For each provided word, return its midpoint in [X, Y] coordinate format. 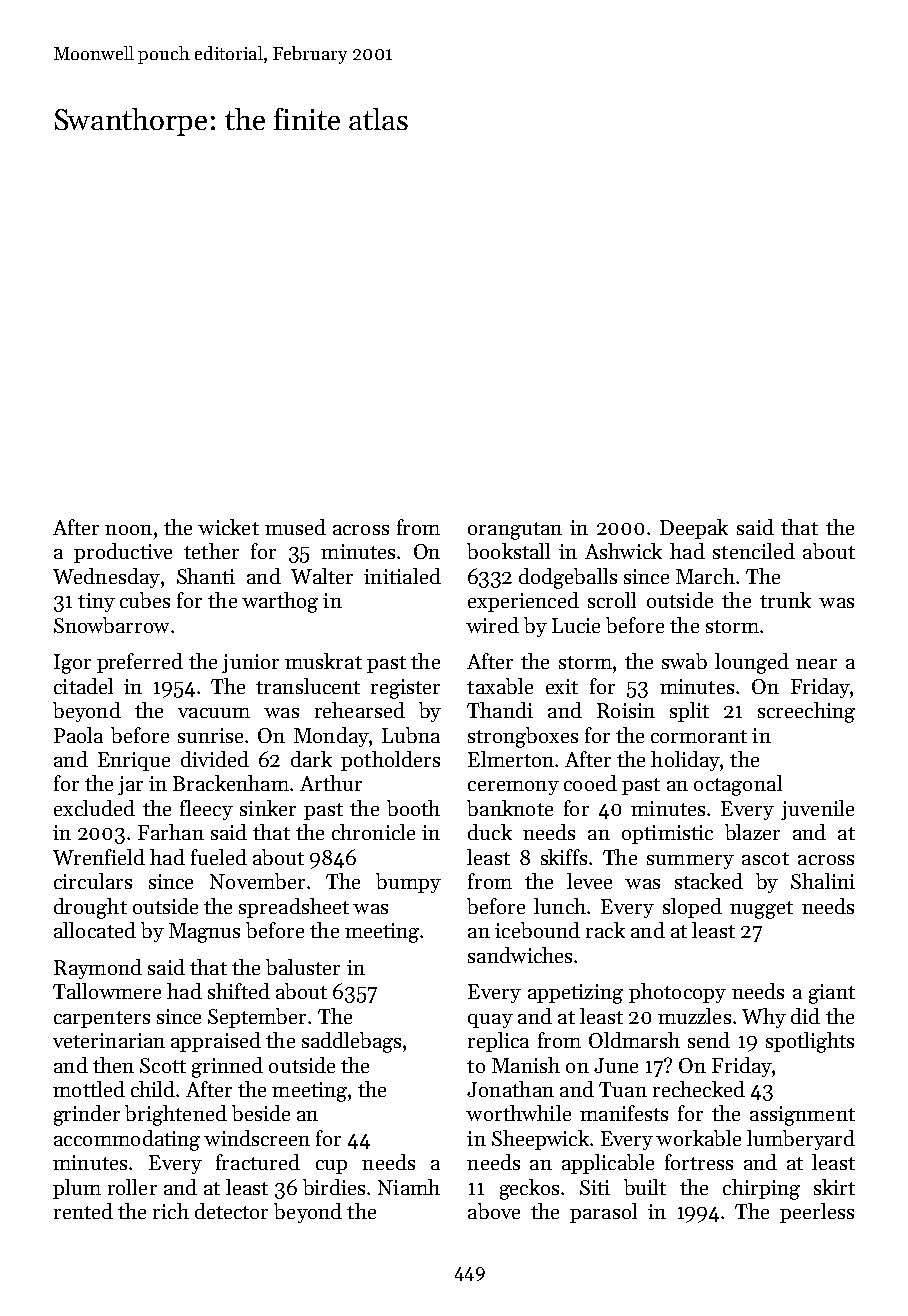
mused [295, 527]
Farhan [171, 832]
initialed [402, 576]
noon [128, 530]
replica [498, 1042]
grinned [227, 1067]
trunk [785, 600]
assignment [802, 1116]
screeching [806, 712]
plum [77, 1189]
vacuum [214, 713]
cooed [590, 783]
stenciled [754, 551]
